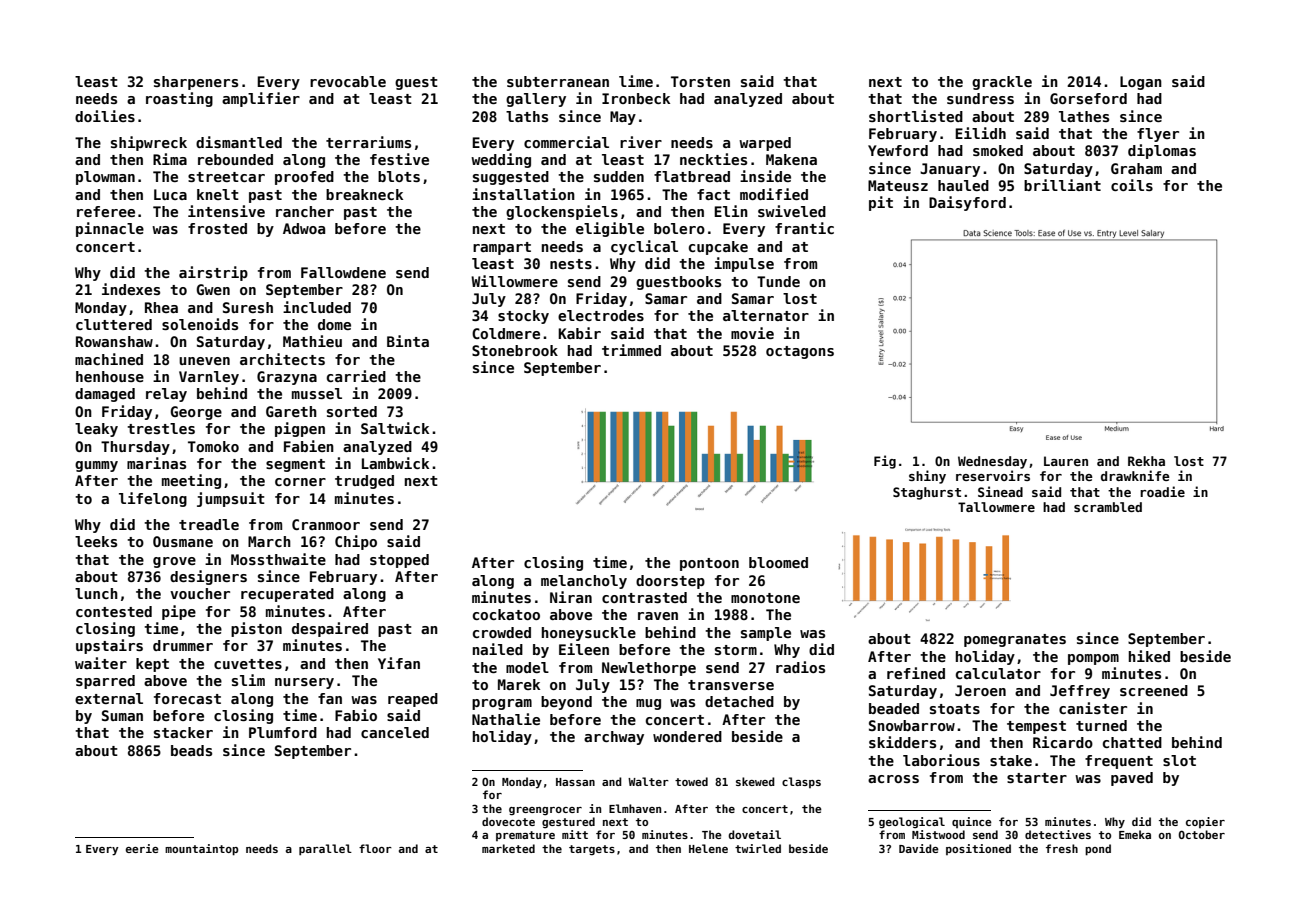 This screenshot has height=924, width=1308. What do you see at coordinates (592, 850) in the screenshot?
I see `targets` at bounding box center [592, 850].
